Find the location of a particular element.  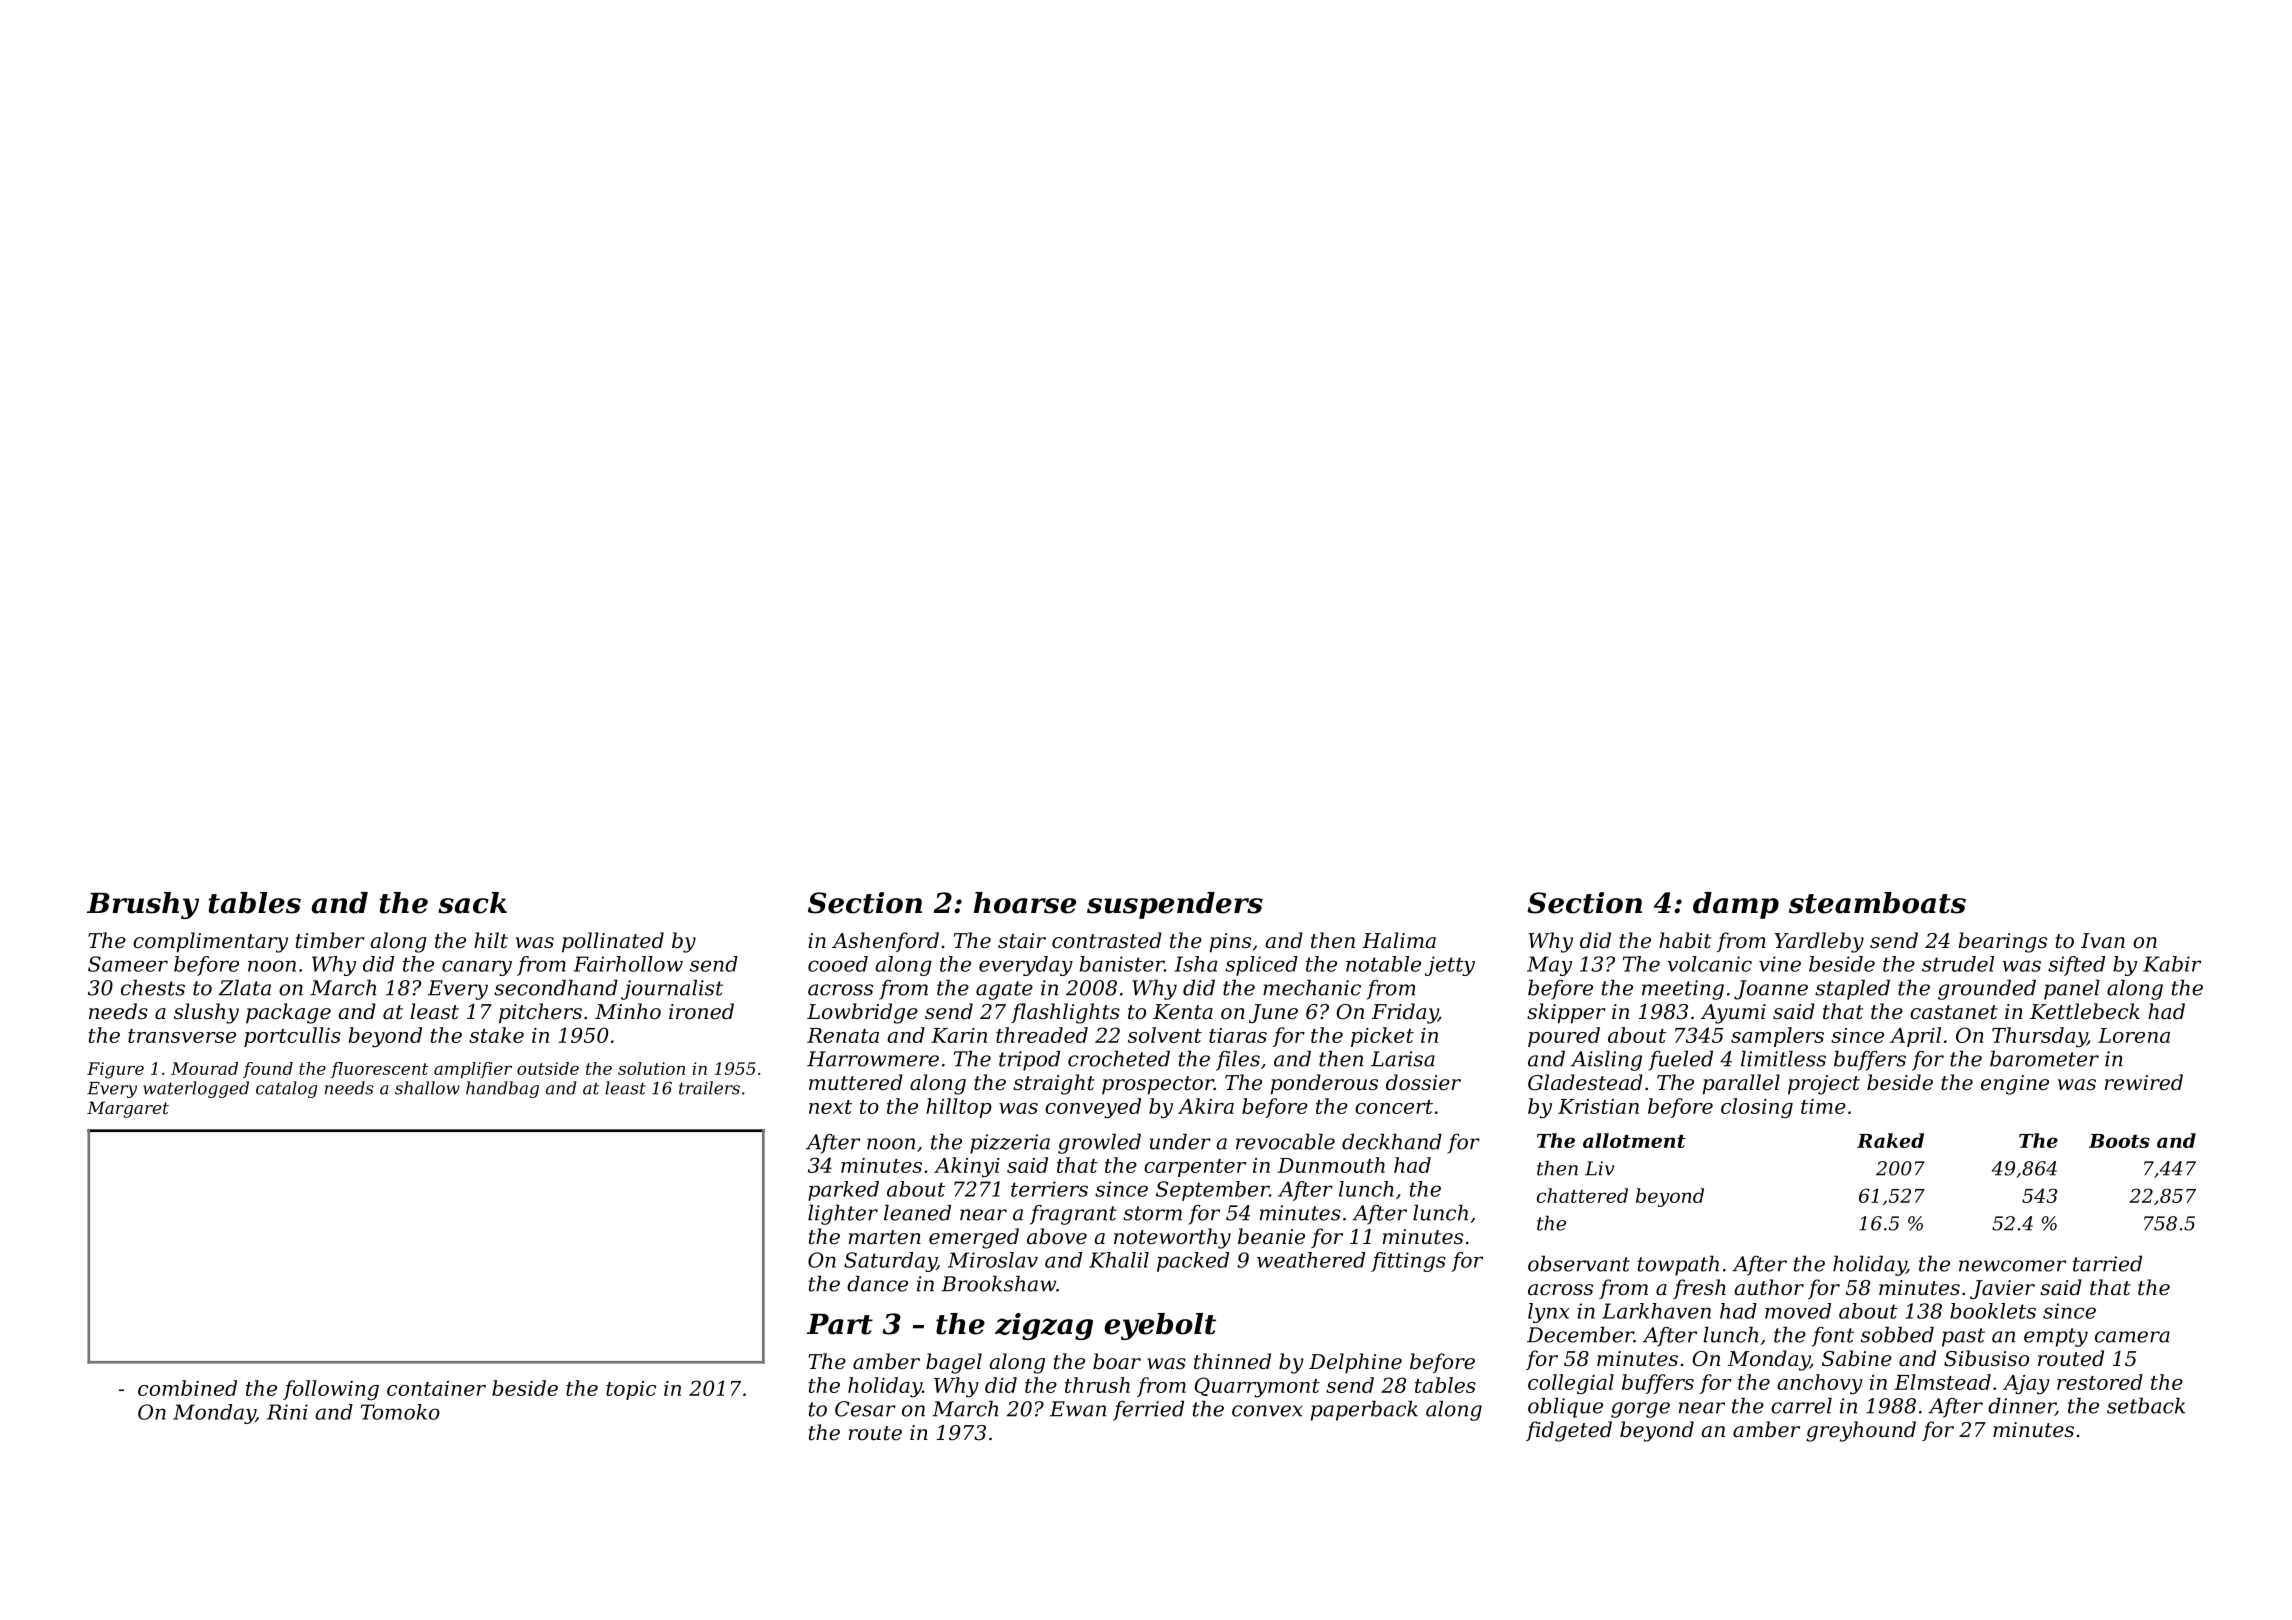

sack is located at coordinates (472, 903).
